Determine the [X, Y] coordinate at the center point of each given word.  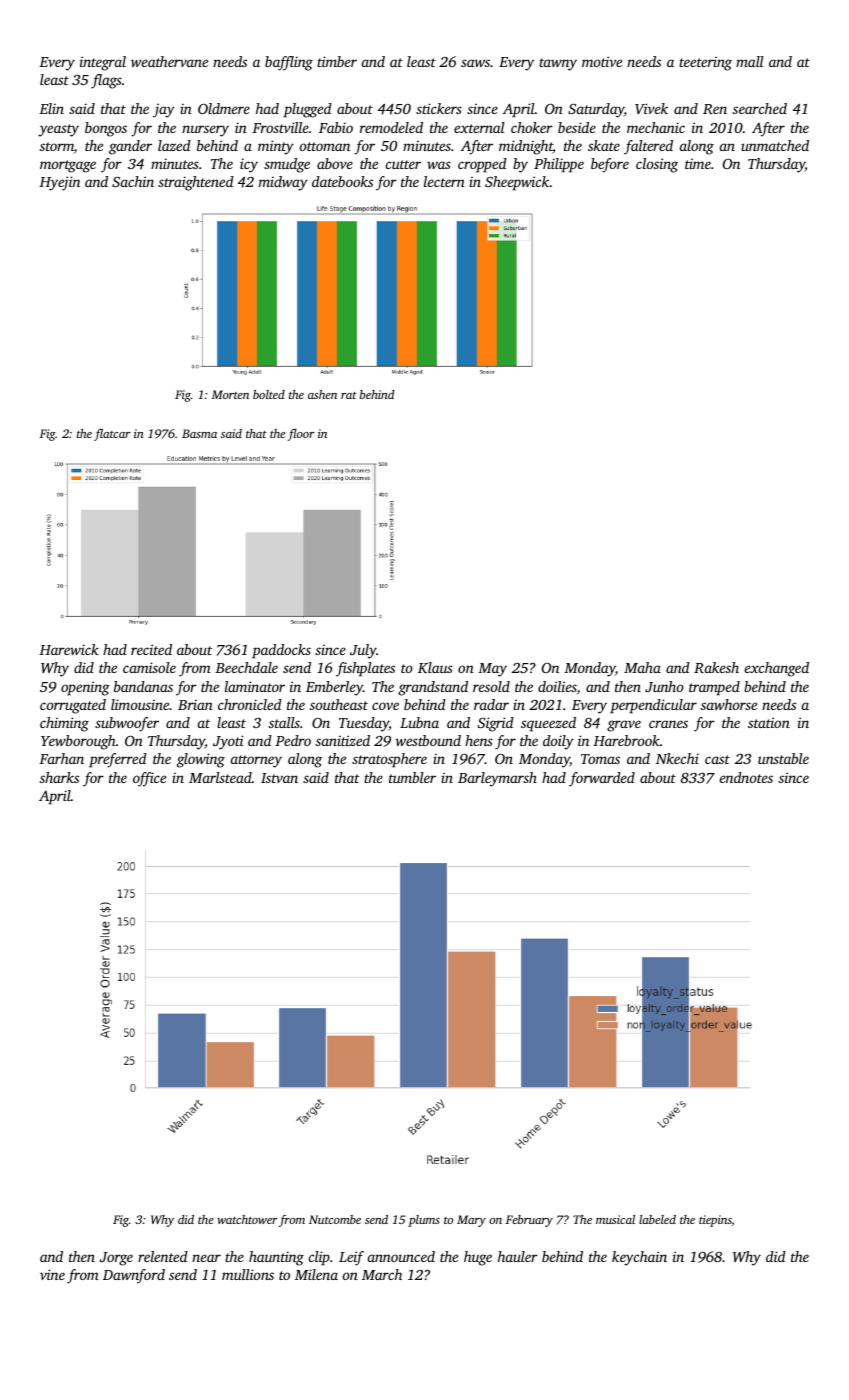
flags [106, 81]
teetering [705, 64]
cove [385, 706]
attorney [256, 761]
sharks [59, 777]
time [698, 164]
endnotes [746, 777]
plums [424, 1221]
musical [615, 1219]
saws [475, 63]
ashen [322, 394]
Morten [230, 394]
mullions [248, 1274]
